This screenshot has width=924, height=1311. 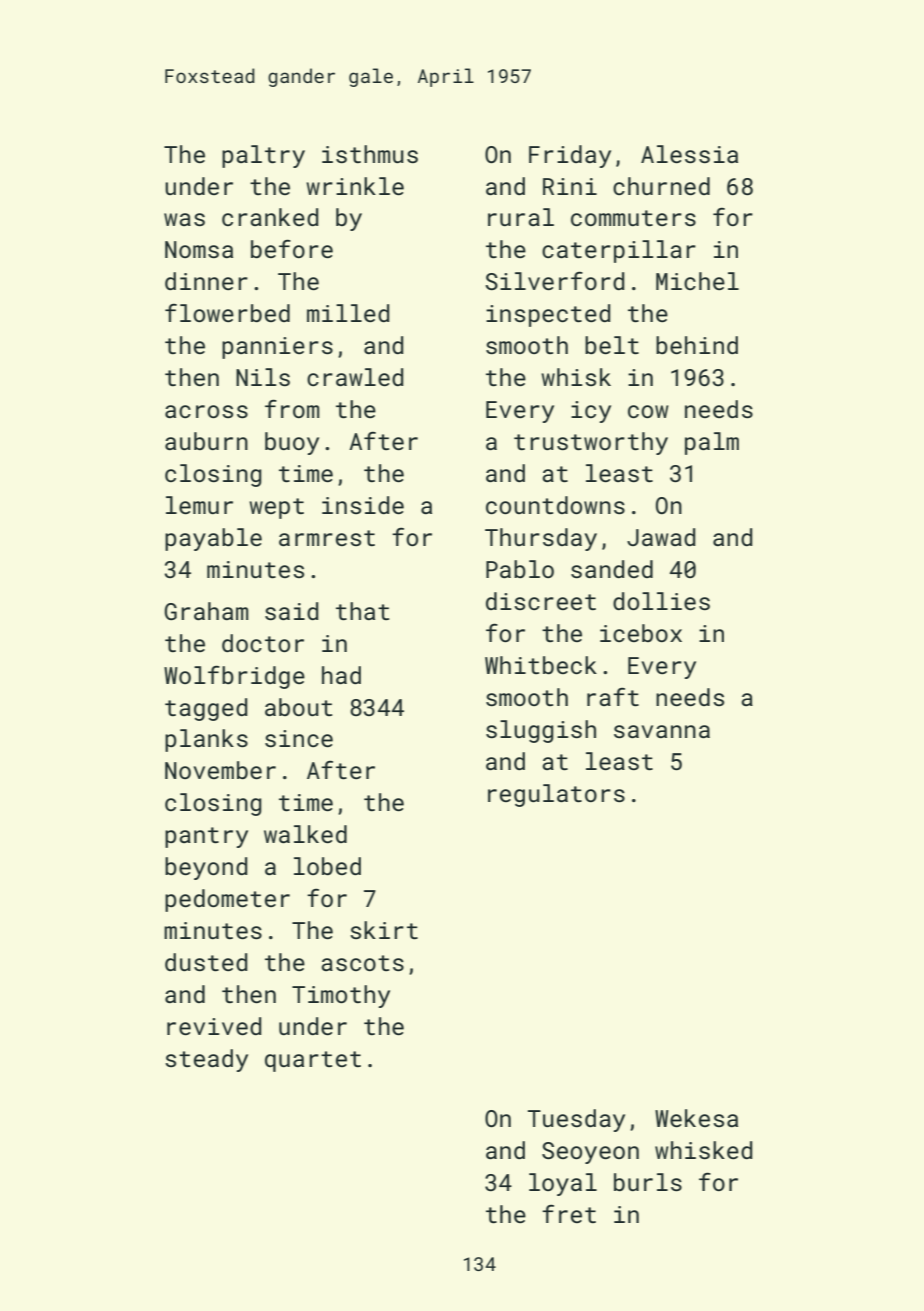 I want to click on lemur, so click(x=199, y=505).
